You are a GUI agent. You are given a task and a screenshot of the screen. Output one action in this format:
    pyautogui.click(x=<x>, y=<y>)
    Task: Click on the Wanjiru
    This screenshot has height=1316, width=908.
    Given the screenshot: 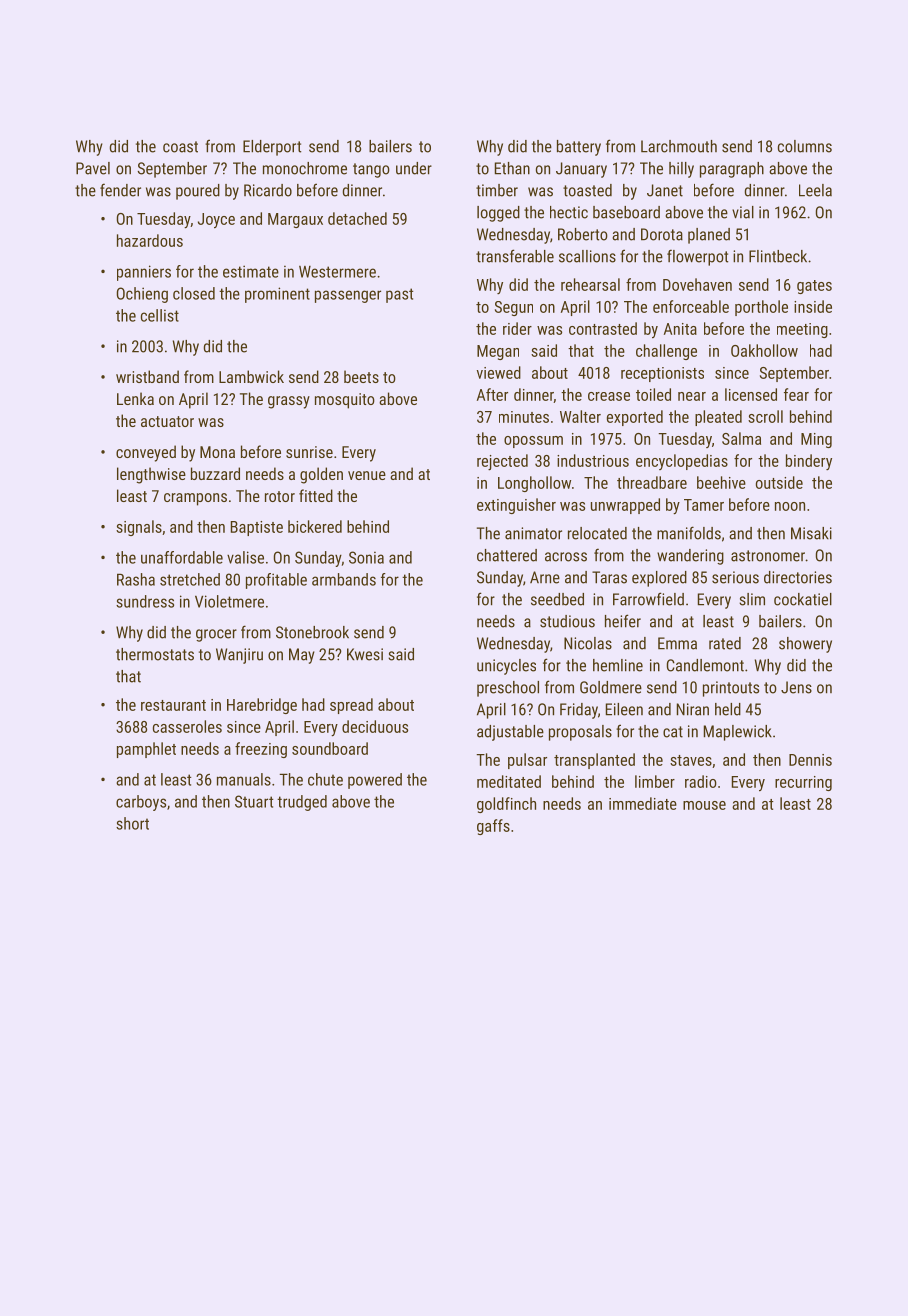 What is the action you would take?
    pyautogui.click(x=239, y=656)
